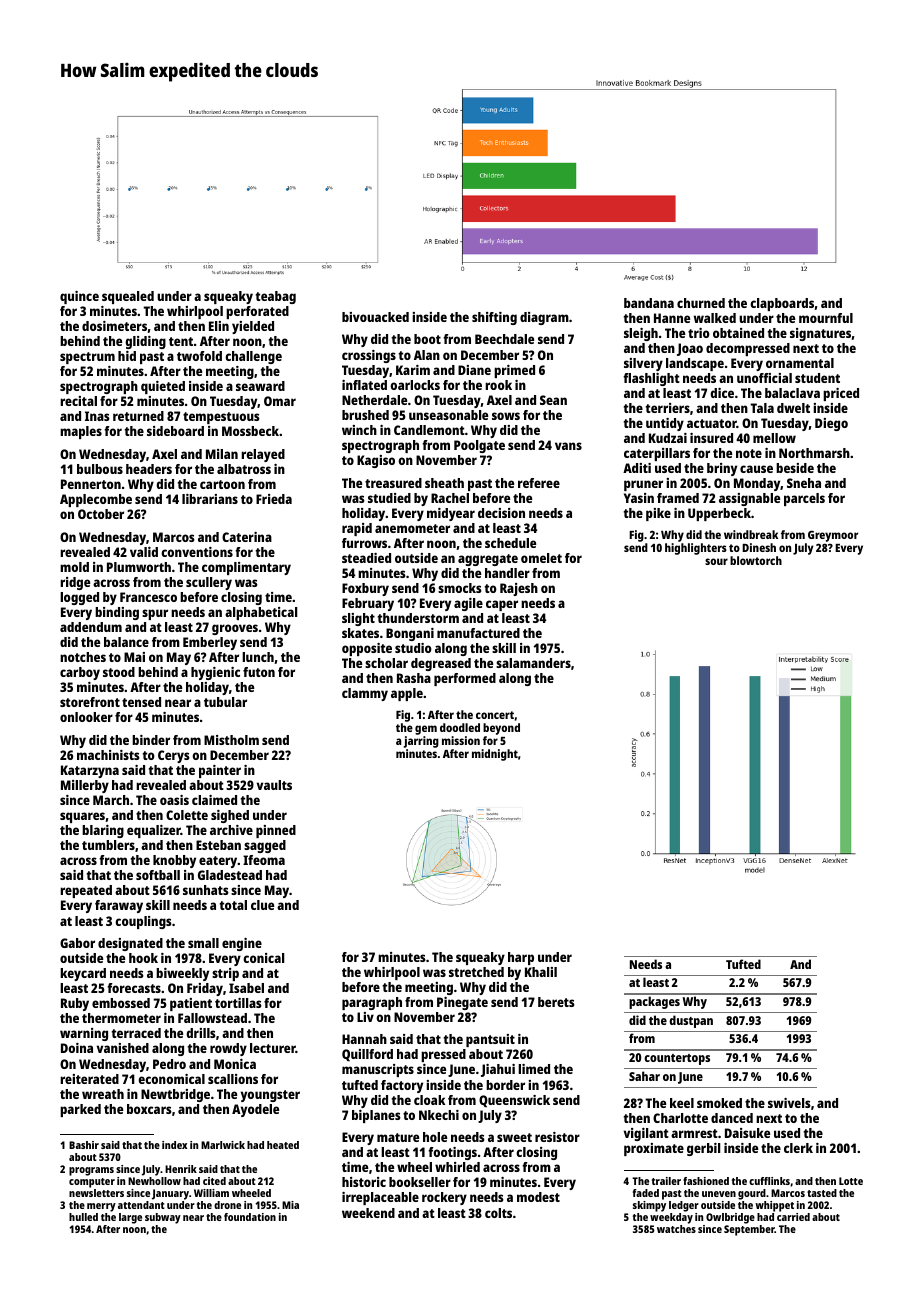 The width and height of the screenshot is (924, 1308). I want to click on patient, so click(191, 1004).
